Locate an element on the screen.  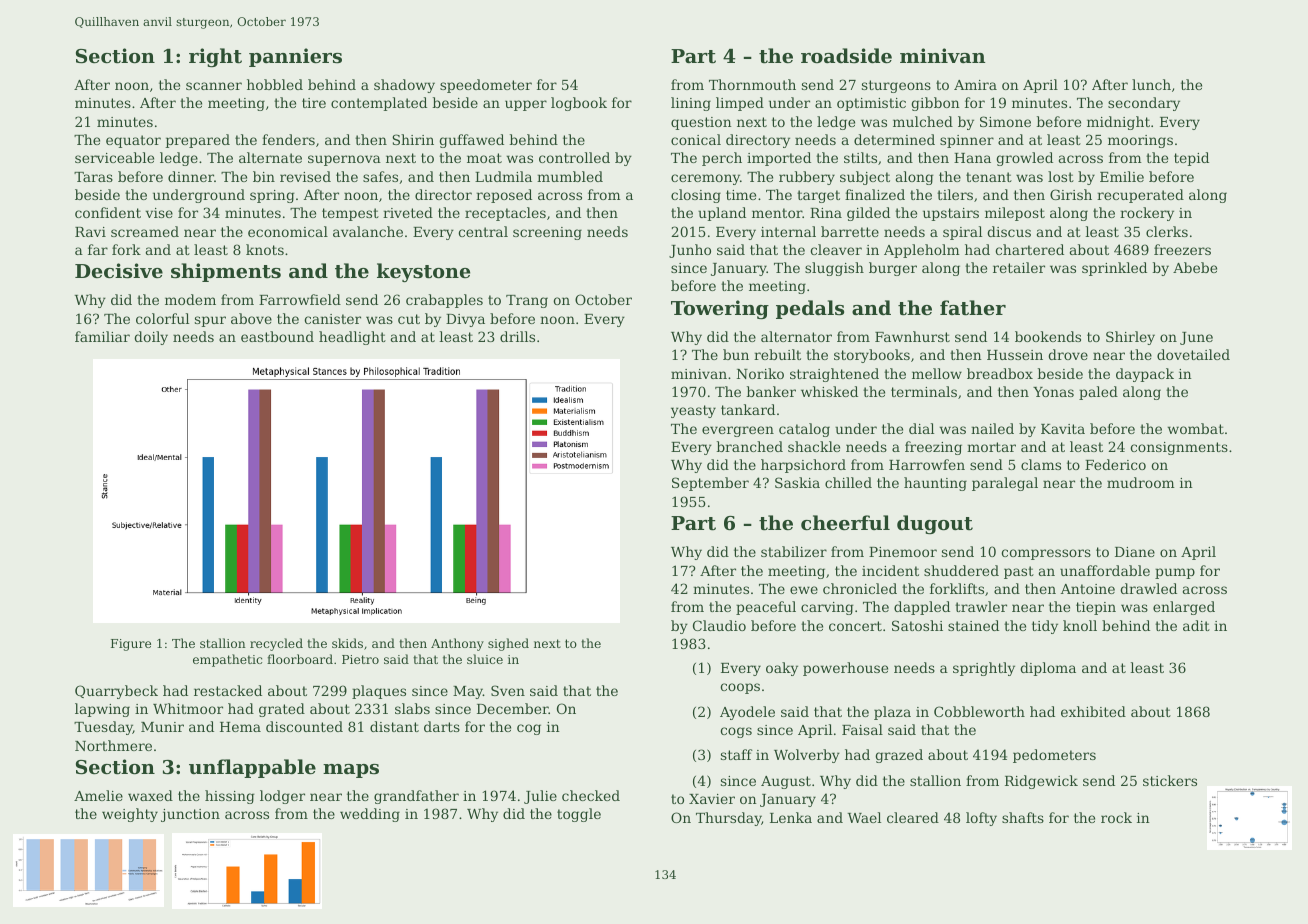
stickers is located at coordinates (1170, 780).
